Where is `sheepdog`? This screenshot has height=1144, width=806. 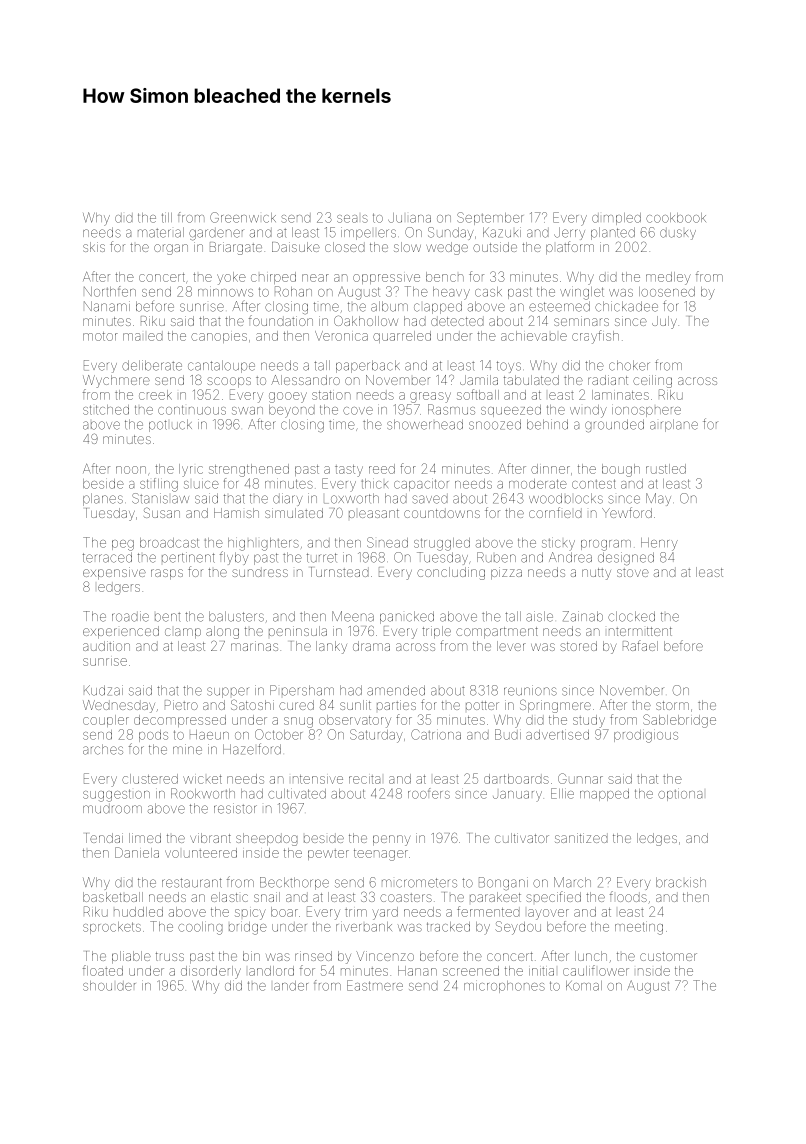 sheepdog is located at coordinates (267, 839).
